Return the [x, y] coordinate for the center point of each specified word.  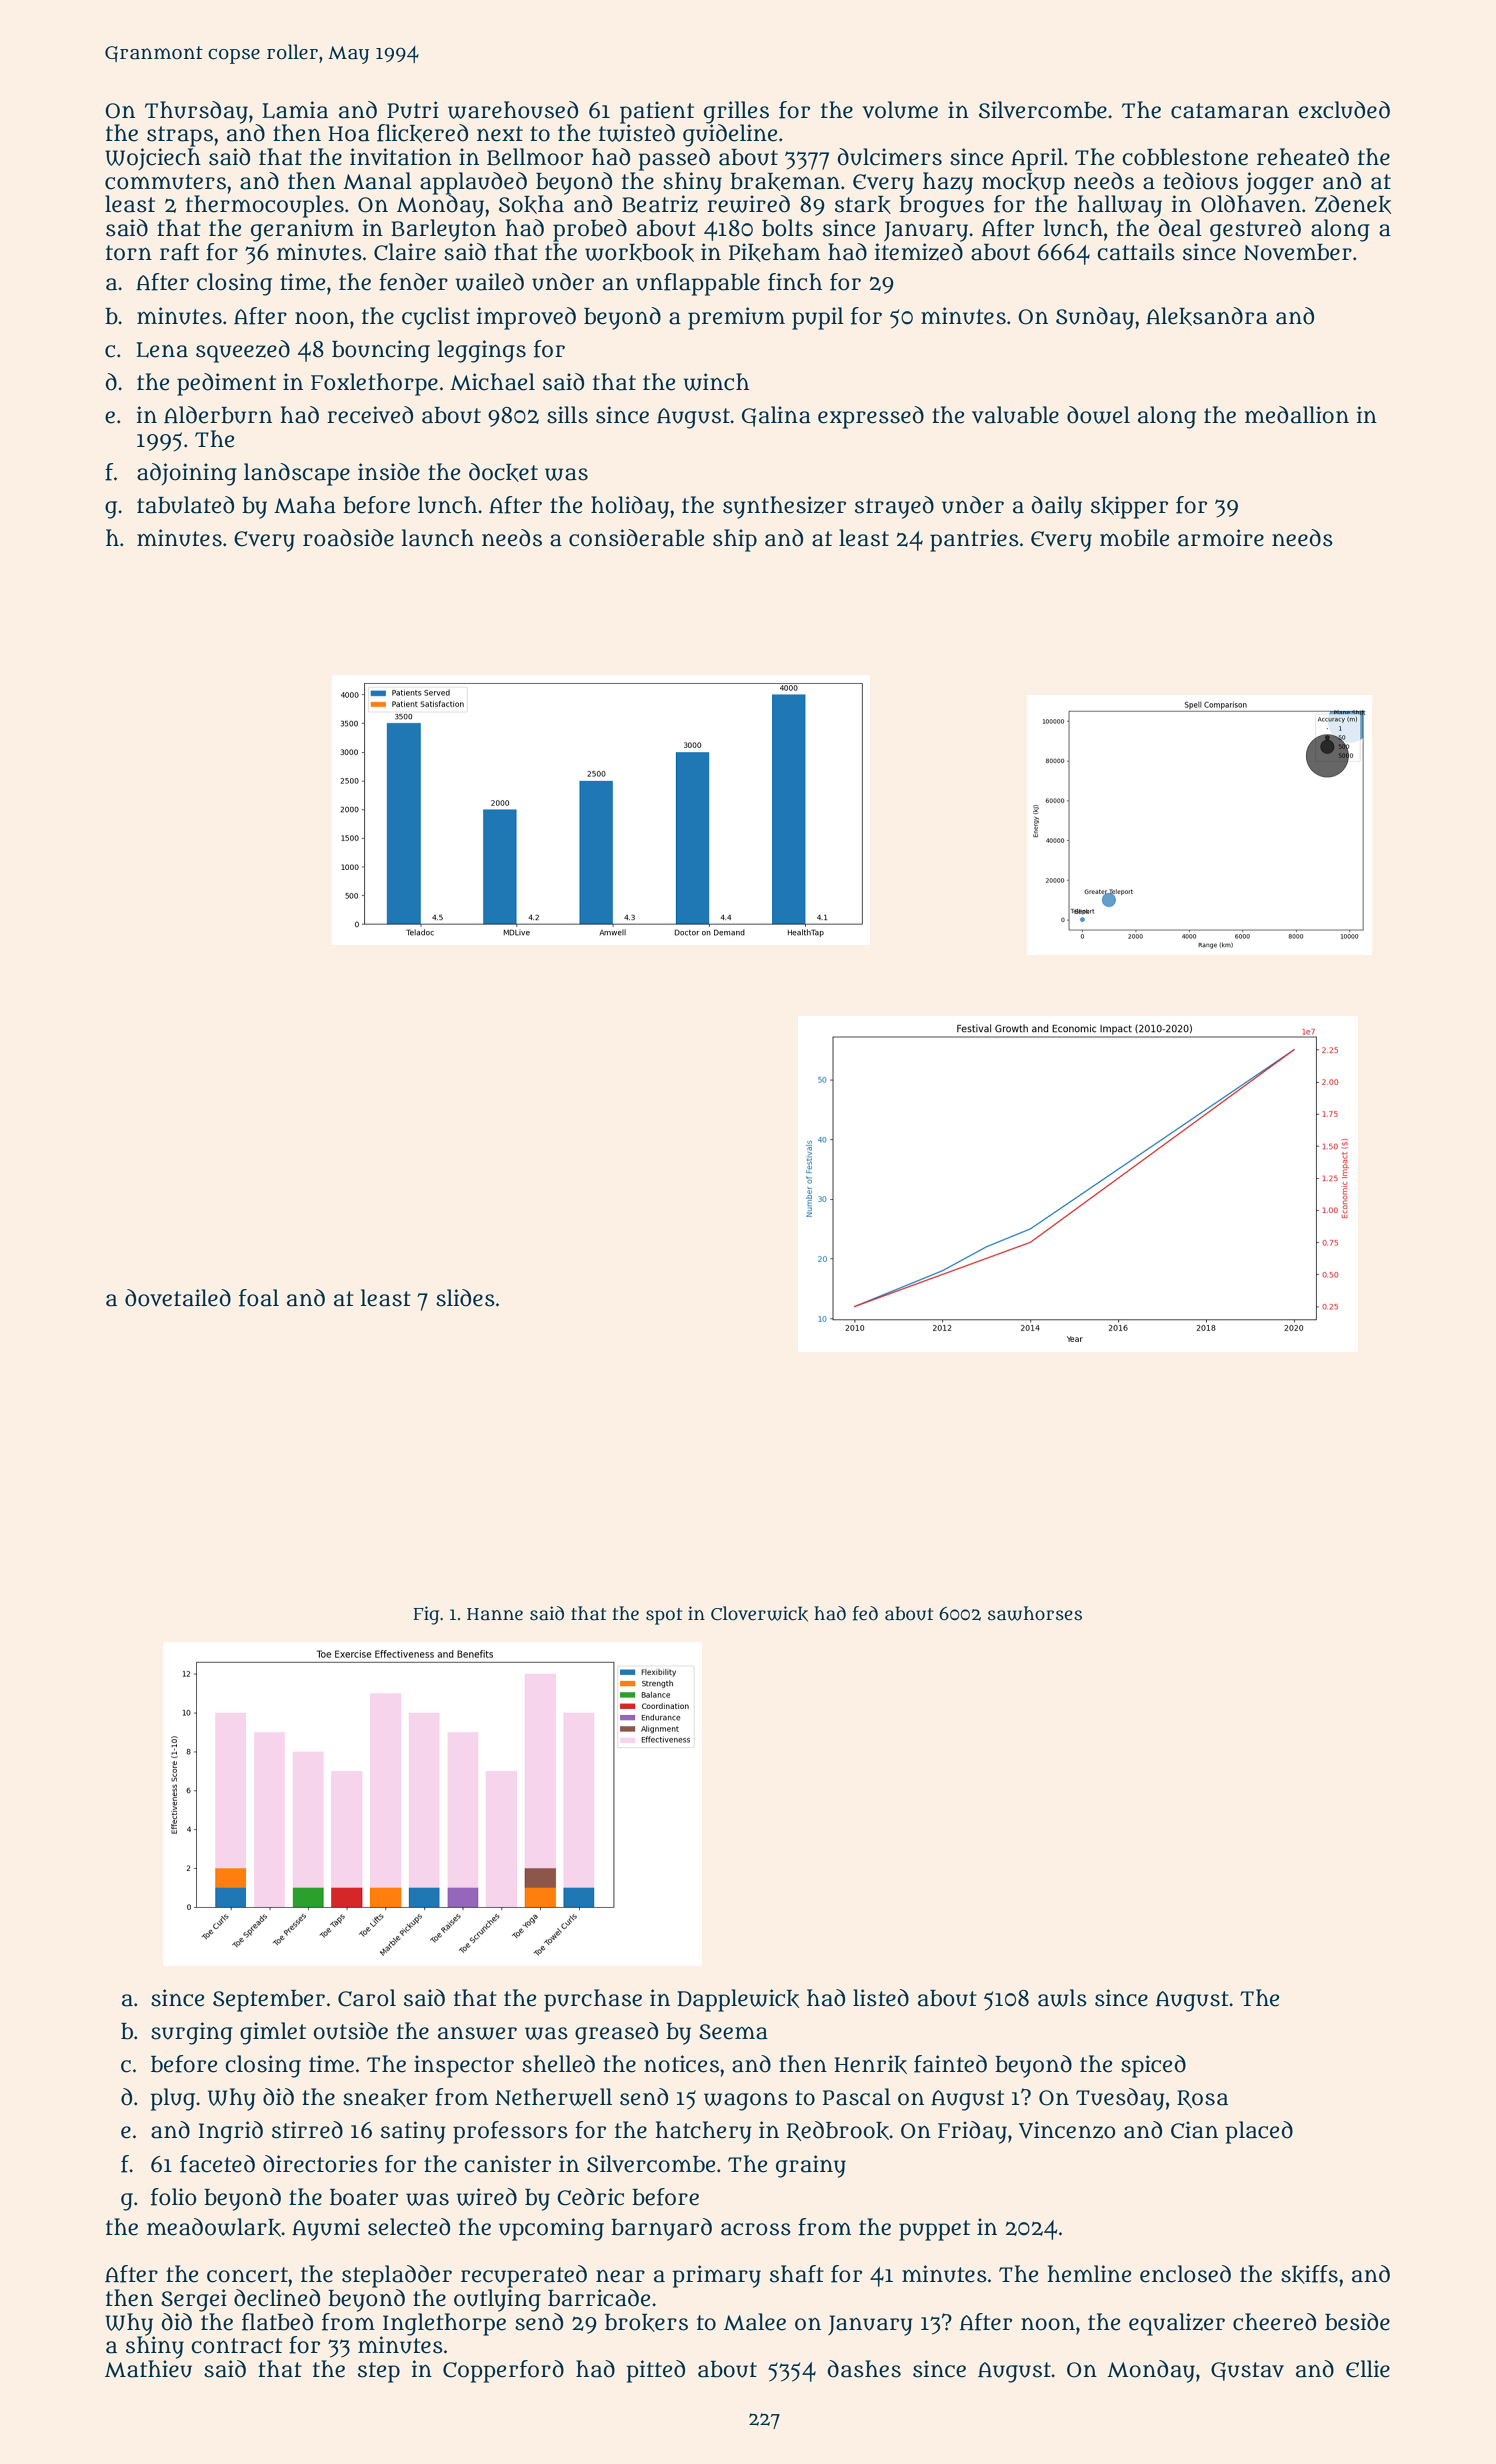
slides [465, 1298]
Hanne [495, 1614]
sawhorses [1035, 1613]
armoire [1221, 538]
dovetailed [178, 1298]
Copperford [503, 2371]
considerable [636, 538]
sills [567, 415]
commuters [165, 182]
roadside [348, 538]
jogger [1279, 183]
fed [865, 1613]
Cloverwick [759, 1614]
